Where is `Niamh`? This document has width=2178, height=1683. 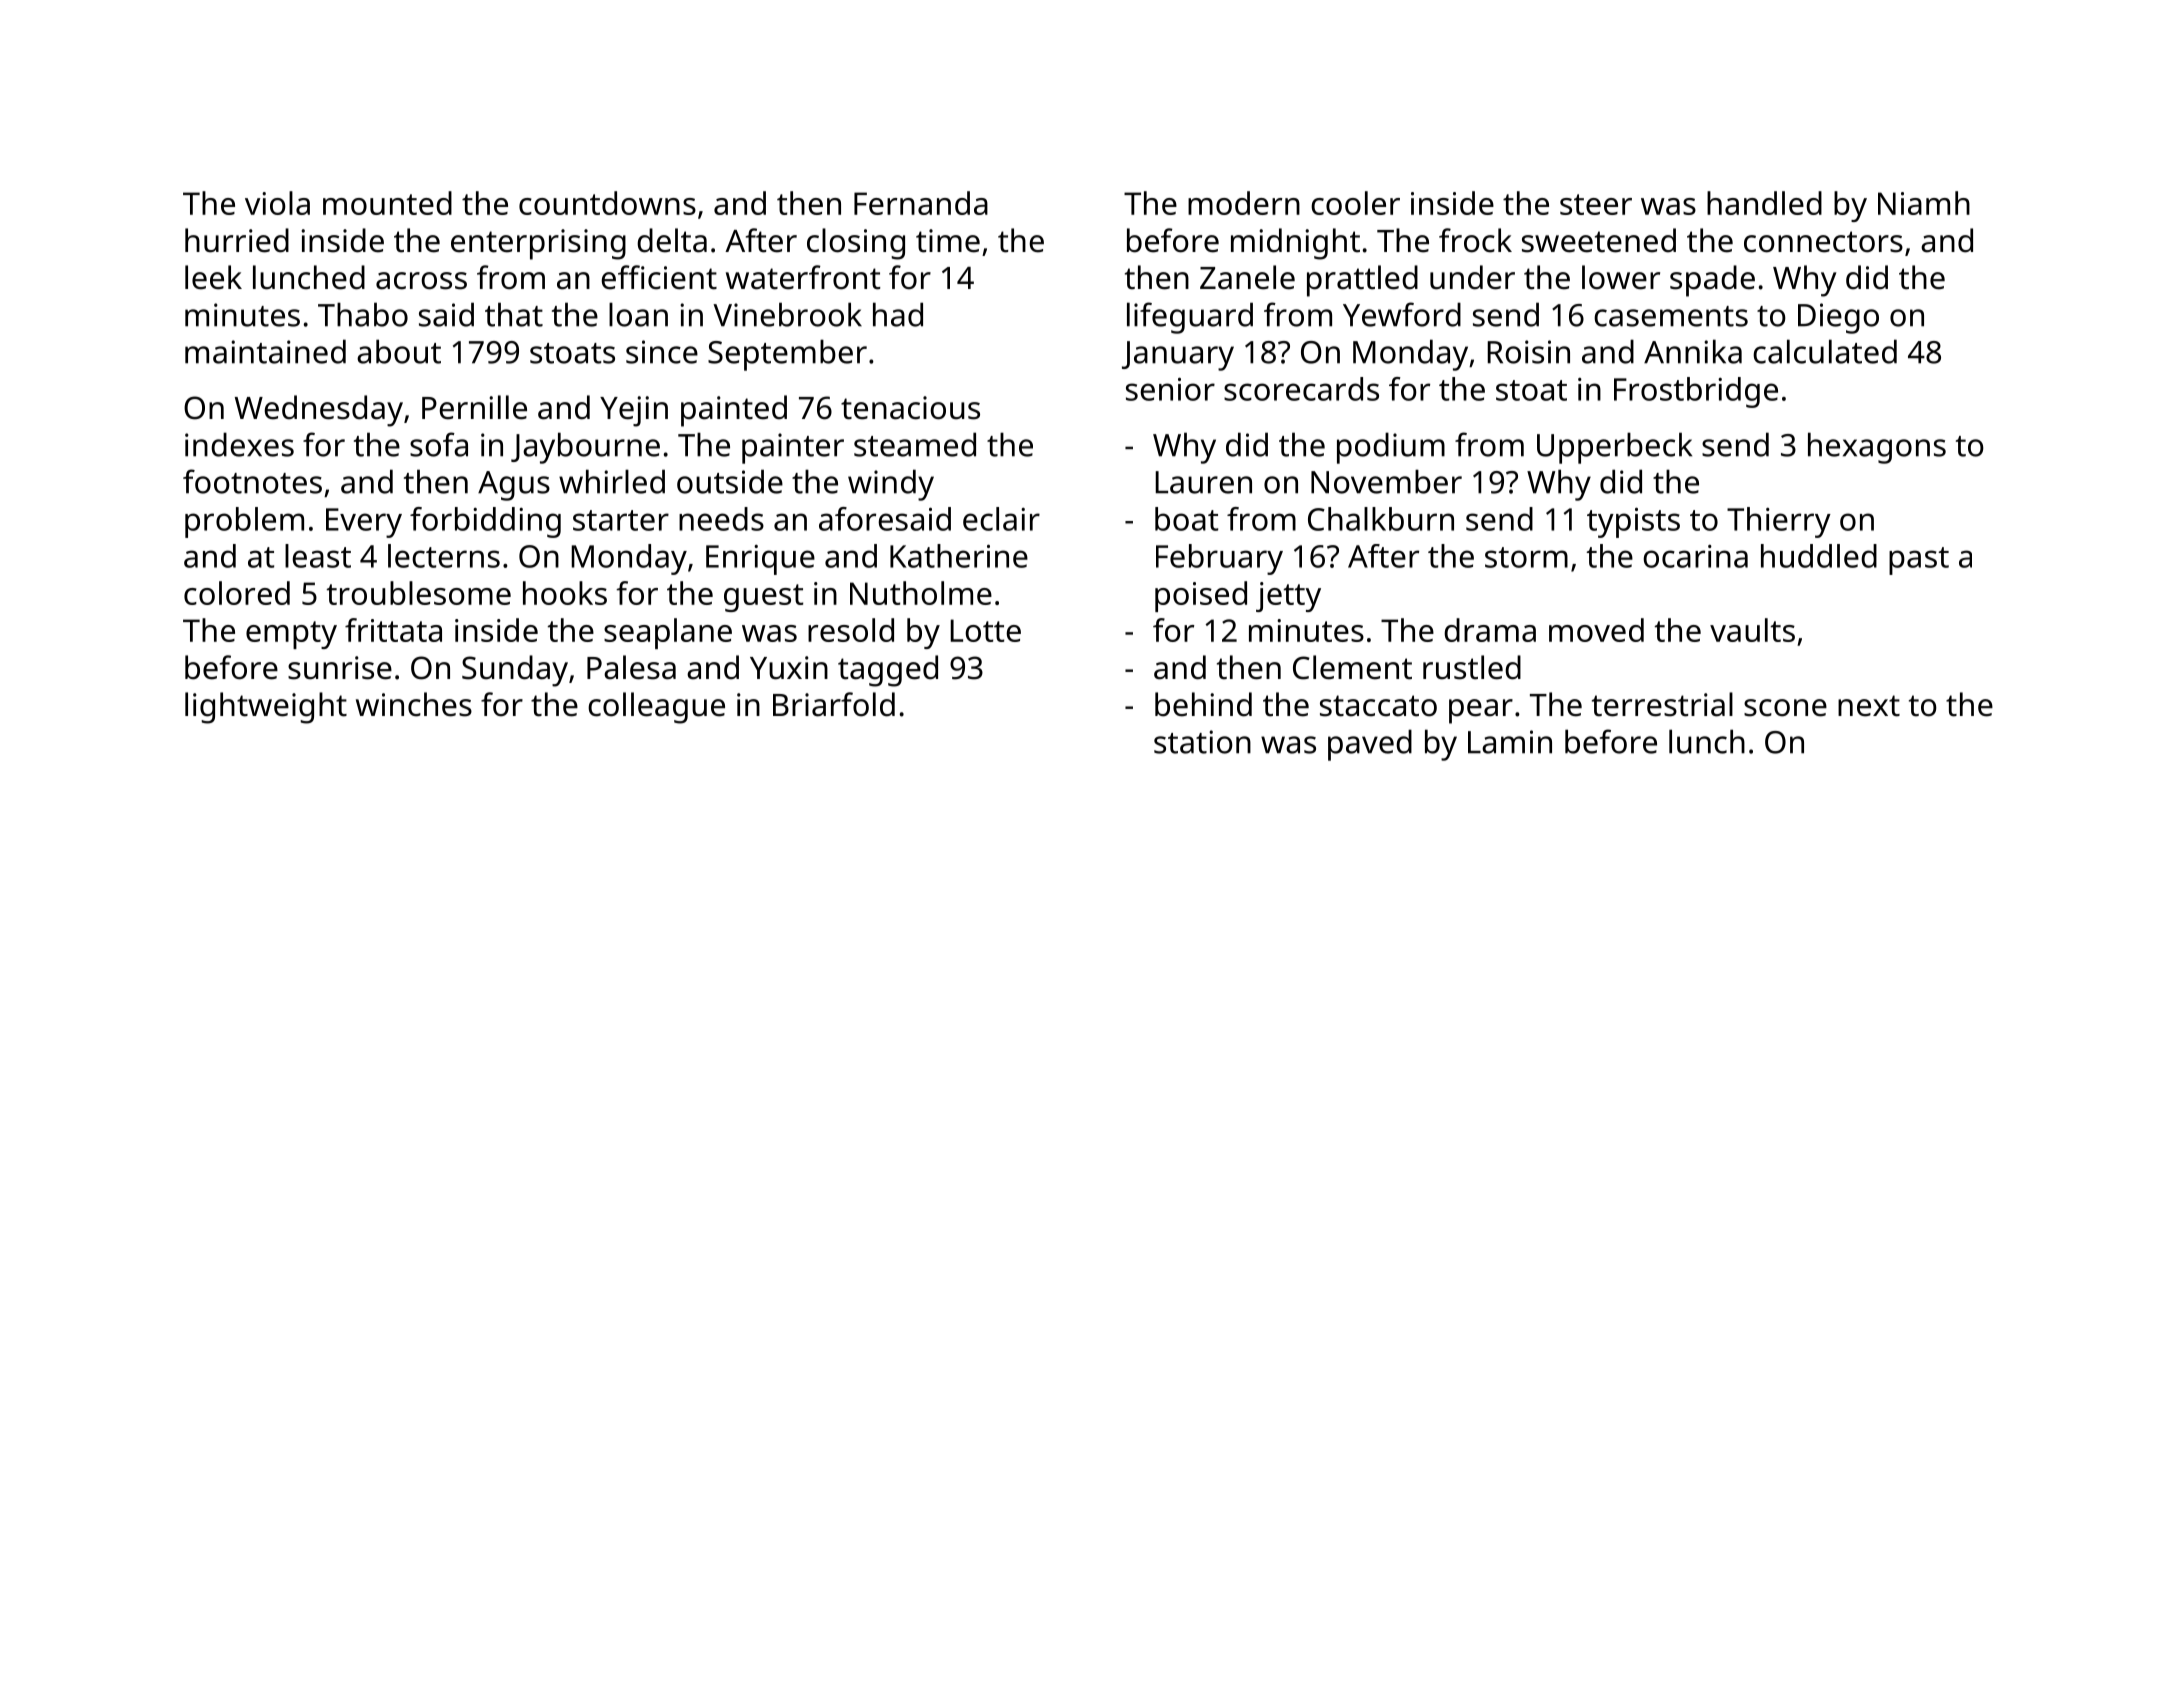 Niamh is located at coordinates (1924, 203).
